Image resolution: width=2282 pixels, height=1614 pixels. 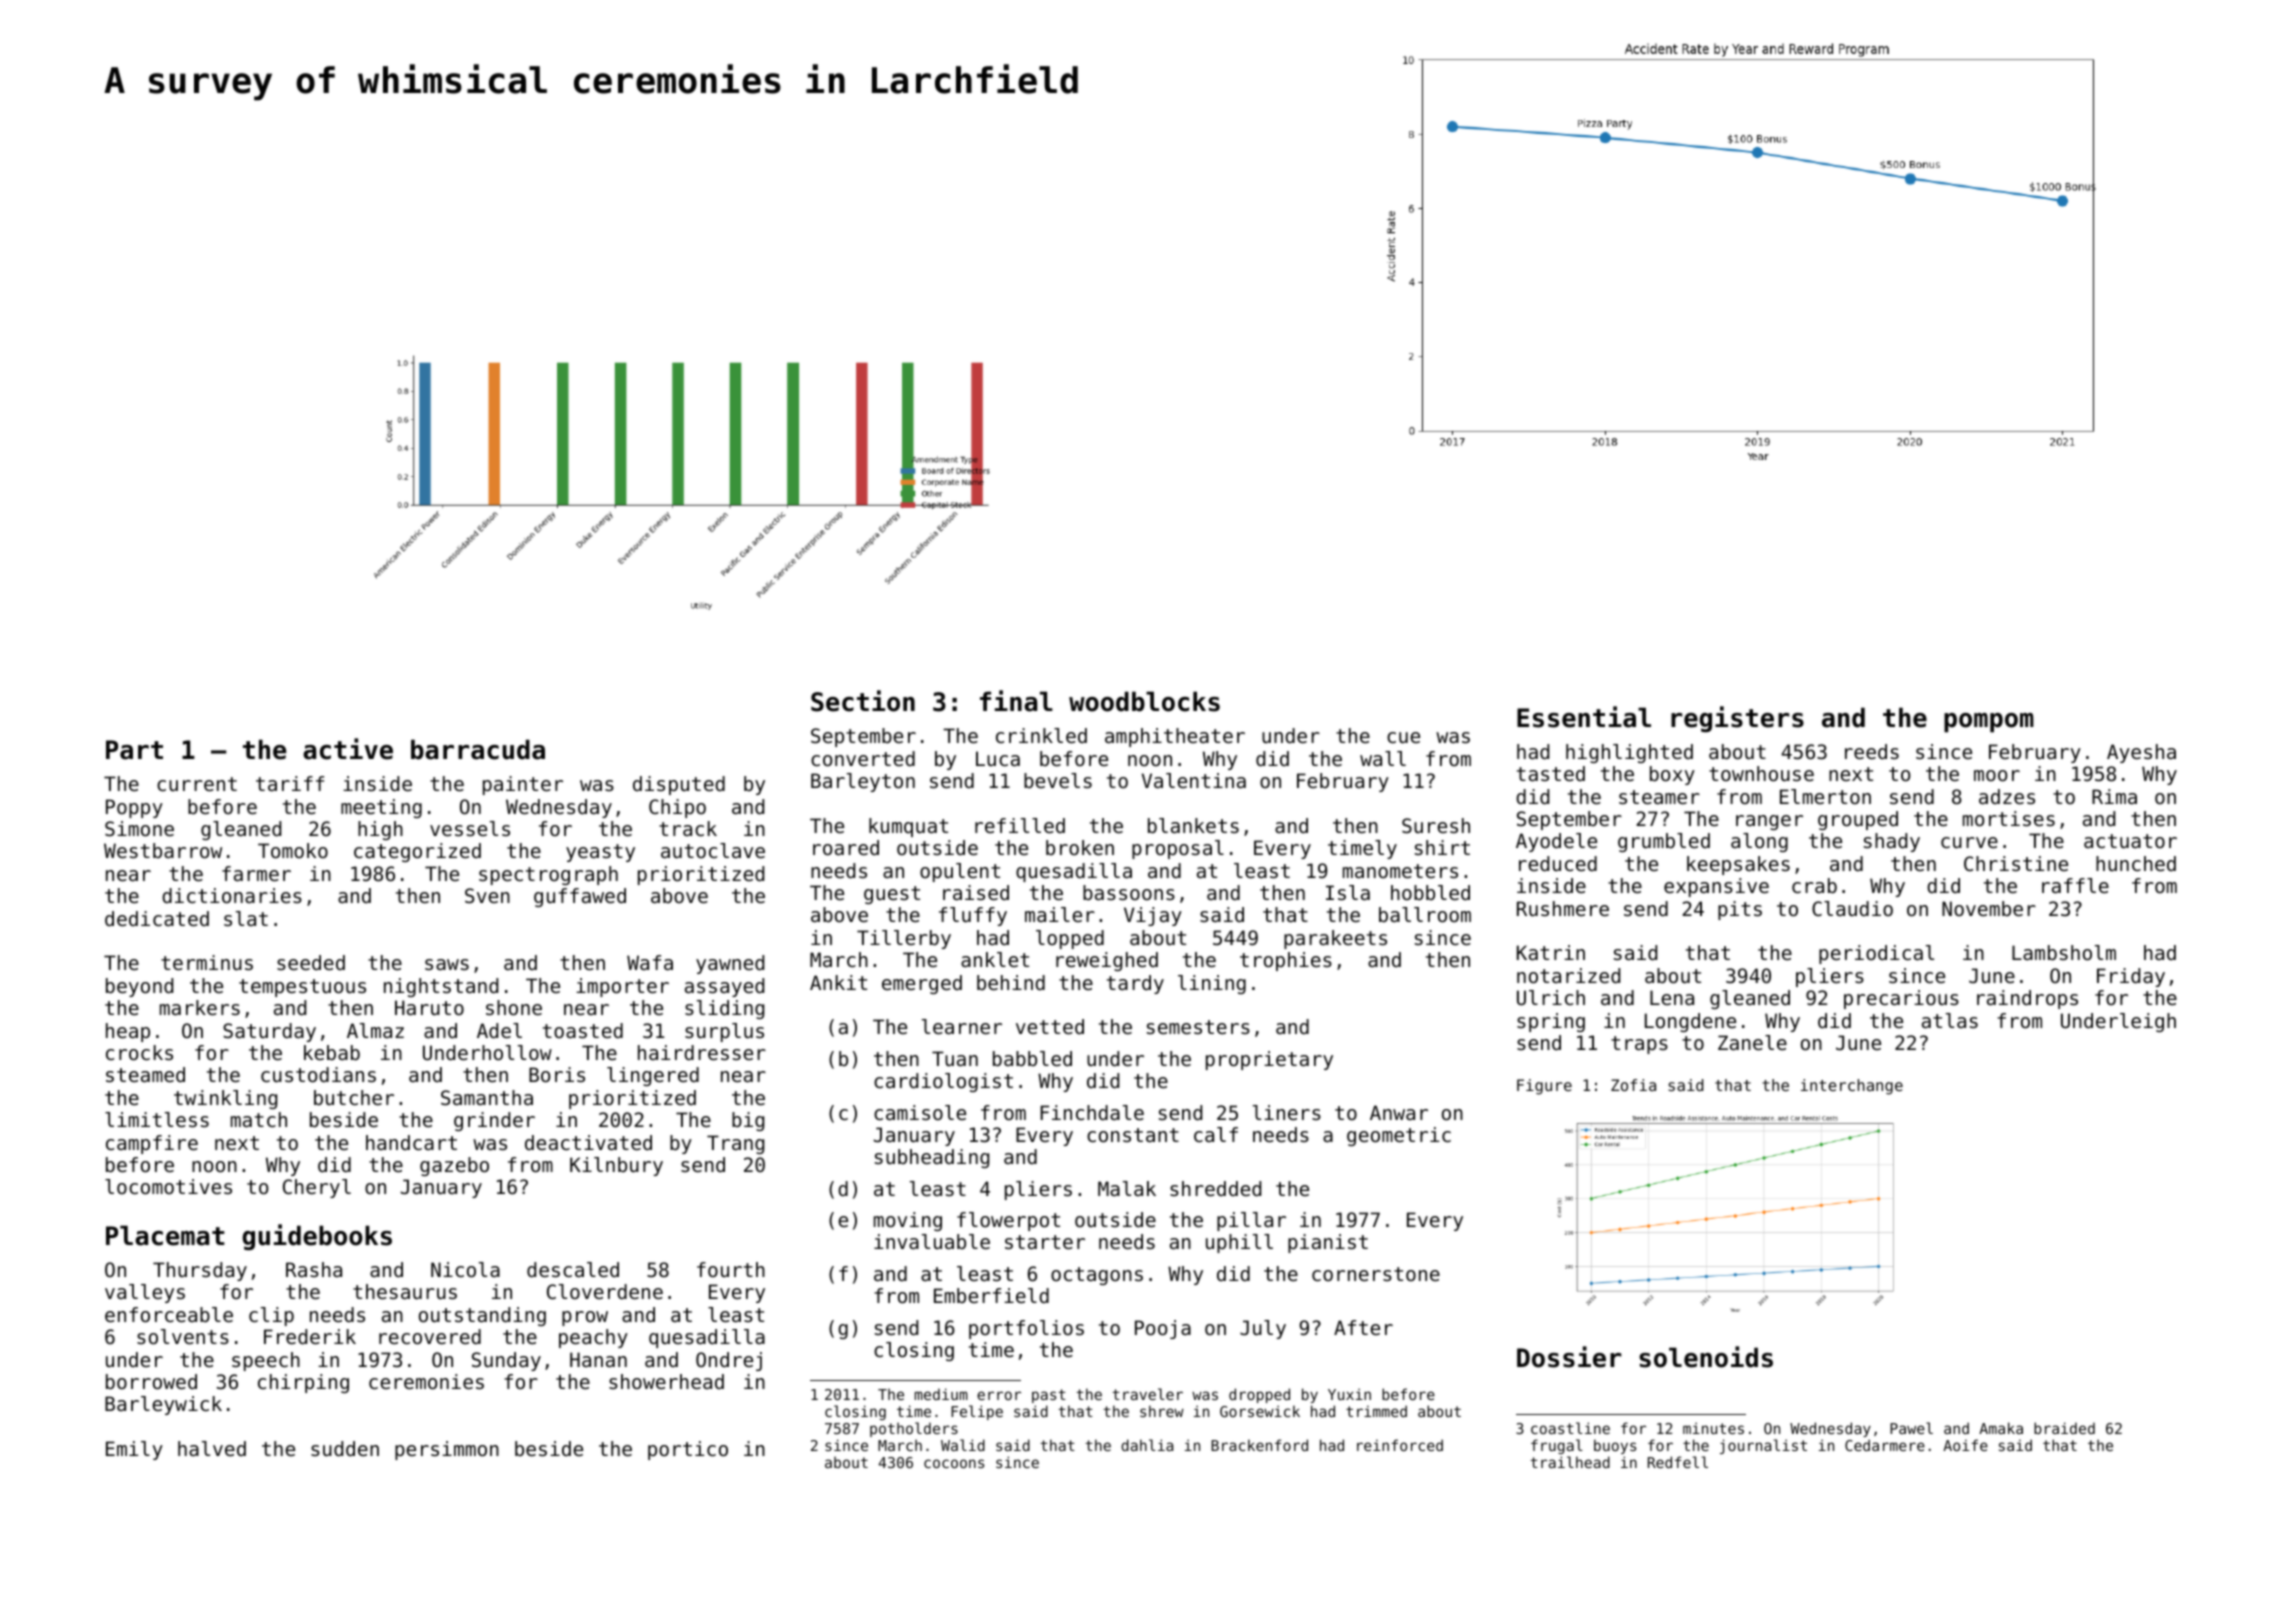 I want to click on persimmon, so click(x=447, y=1450).
